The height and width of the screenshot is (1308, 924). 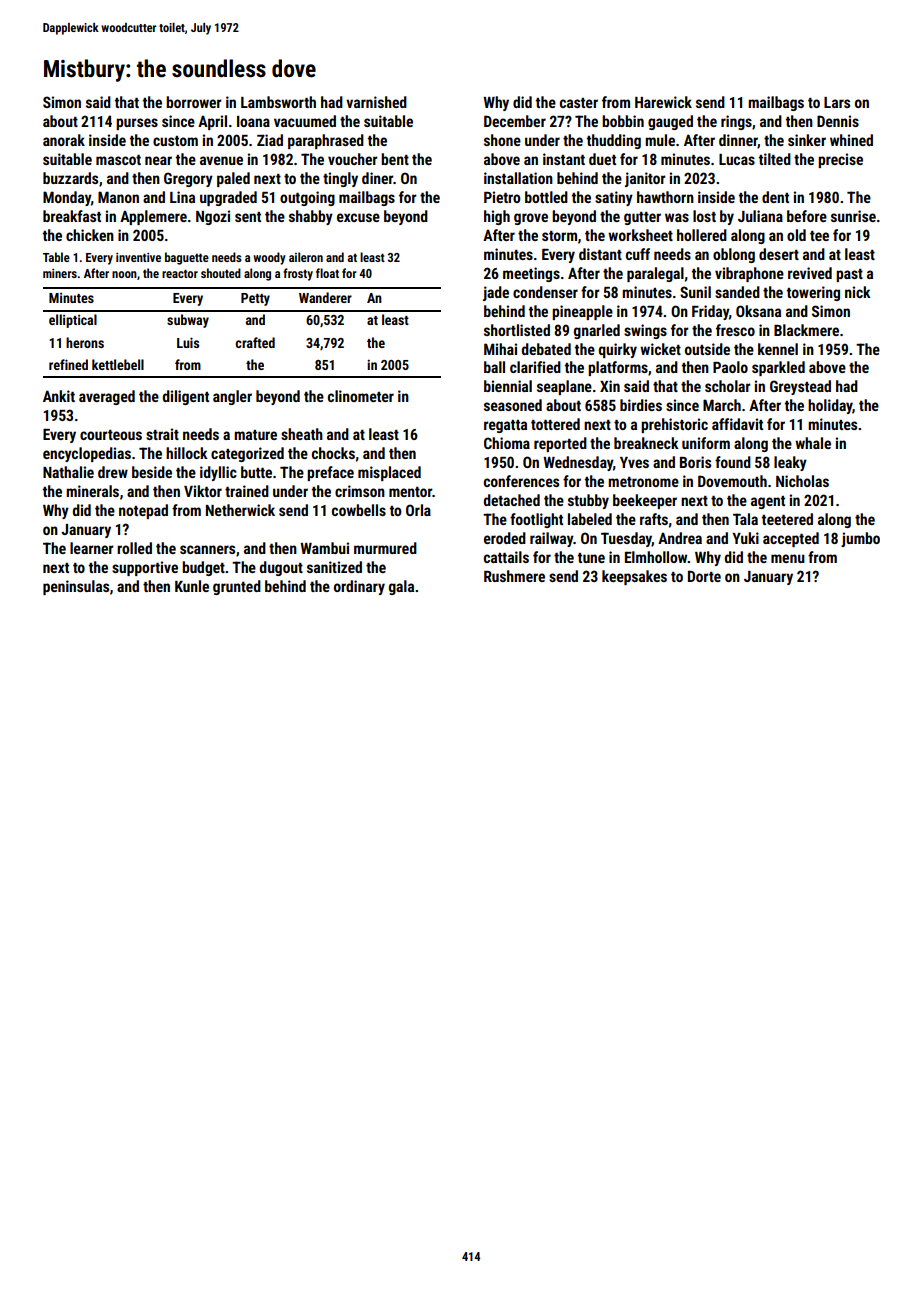 I want to click on jade, so click(x=496, y=293).
